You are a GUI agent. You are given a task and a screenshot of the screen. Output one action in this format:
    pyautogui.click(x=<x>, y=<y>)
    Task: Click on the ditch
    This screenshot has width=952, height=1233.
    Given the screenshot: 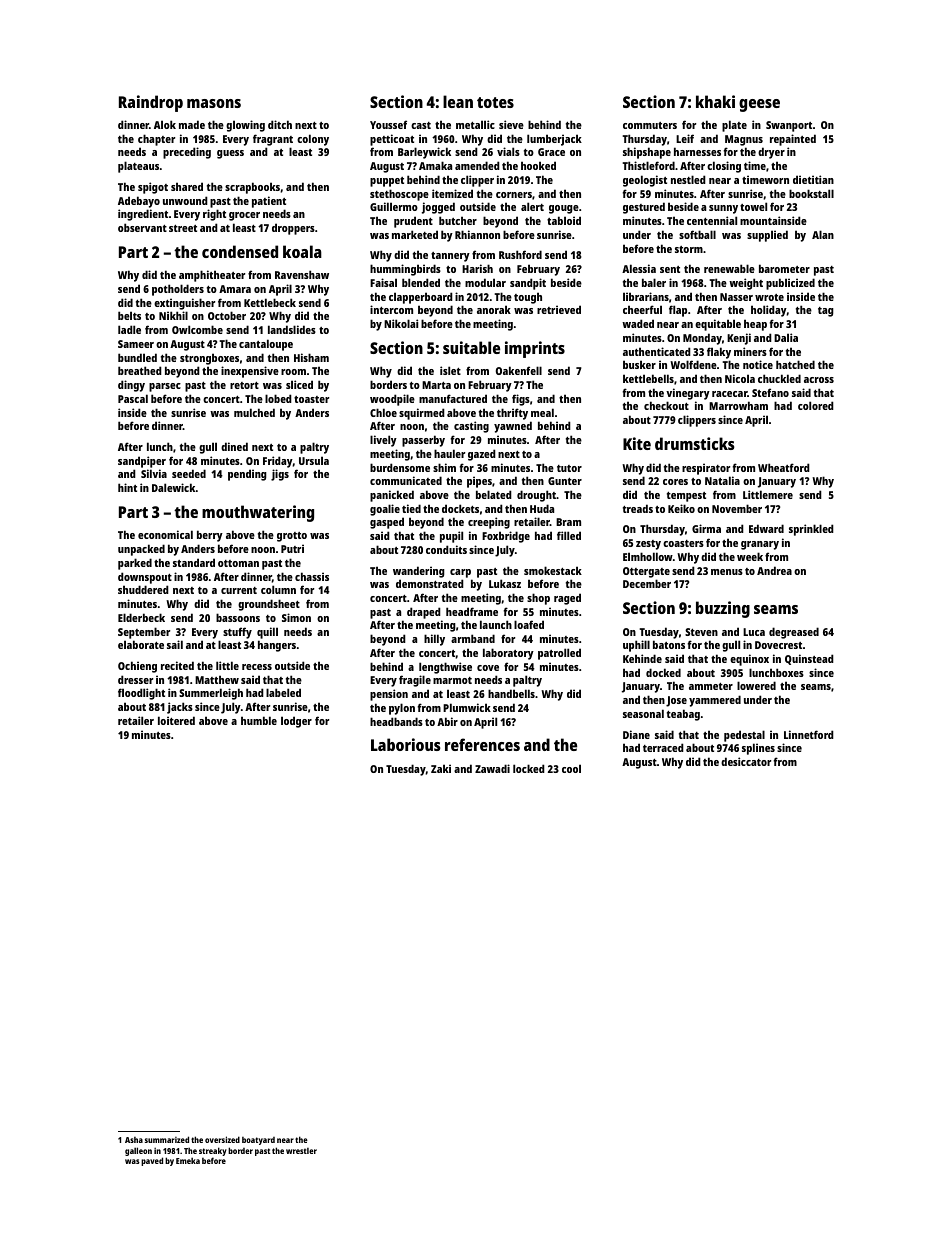 What is the action you would take?
    pyautogui.click(x=280, y=124)
